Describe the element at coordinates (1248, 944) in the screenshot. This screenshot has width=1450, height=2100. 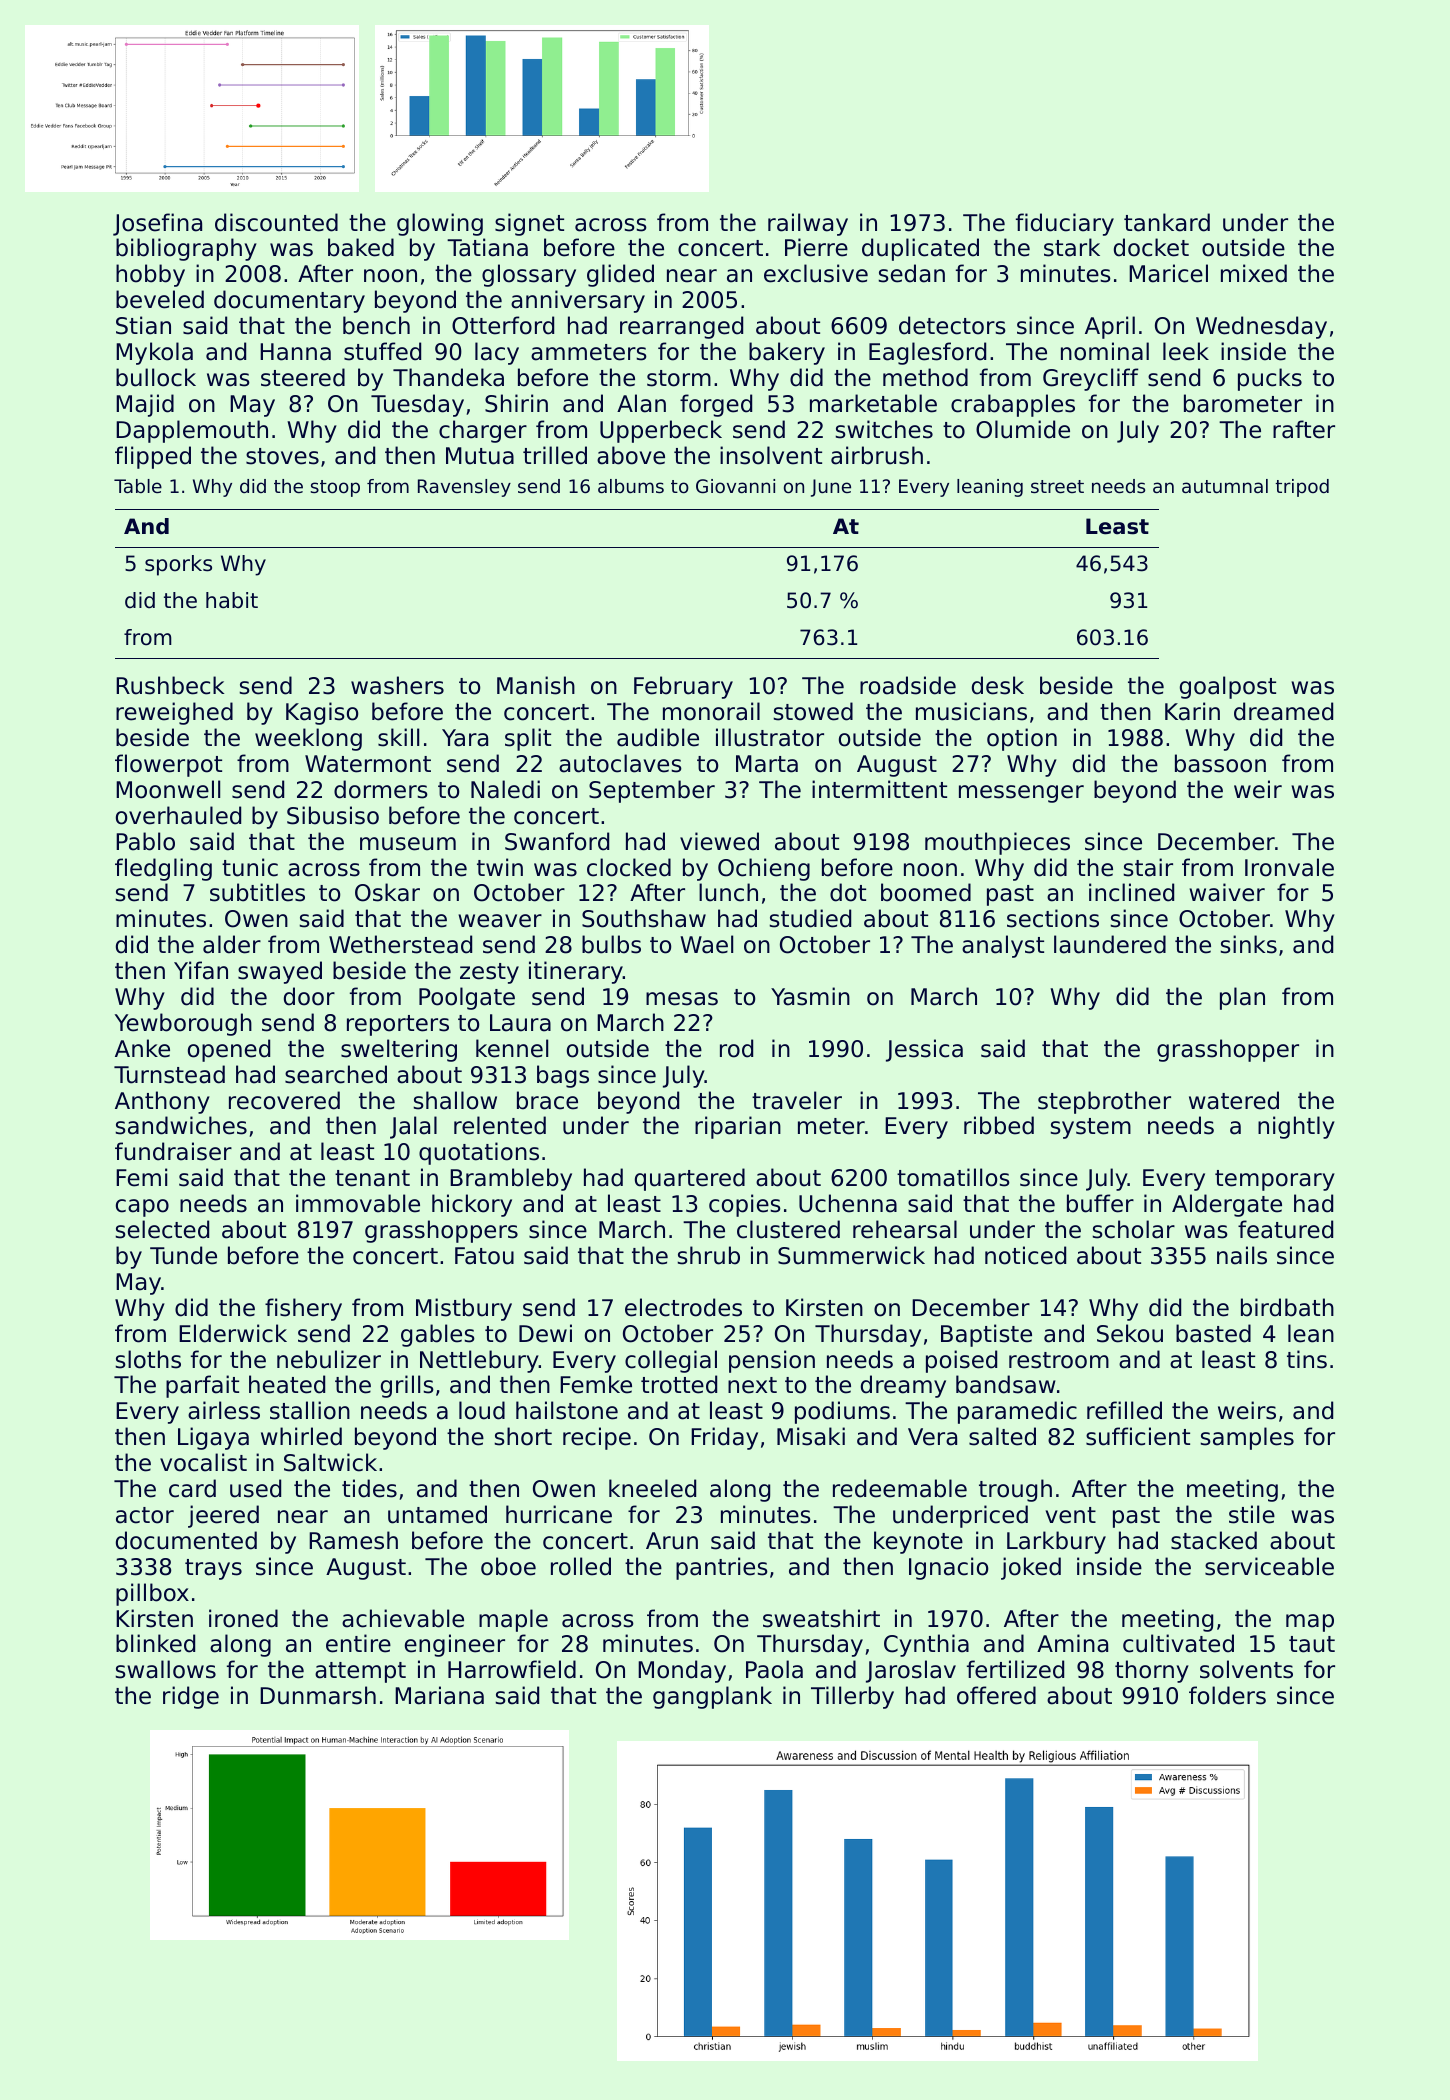
I see `sinks` at that location.
